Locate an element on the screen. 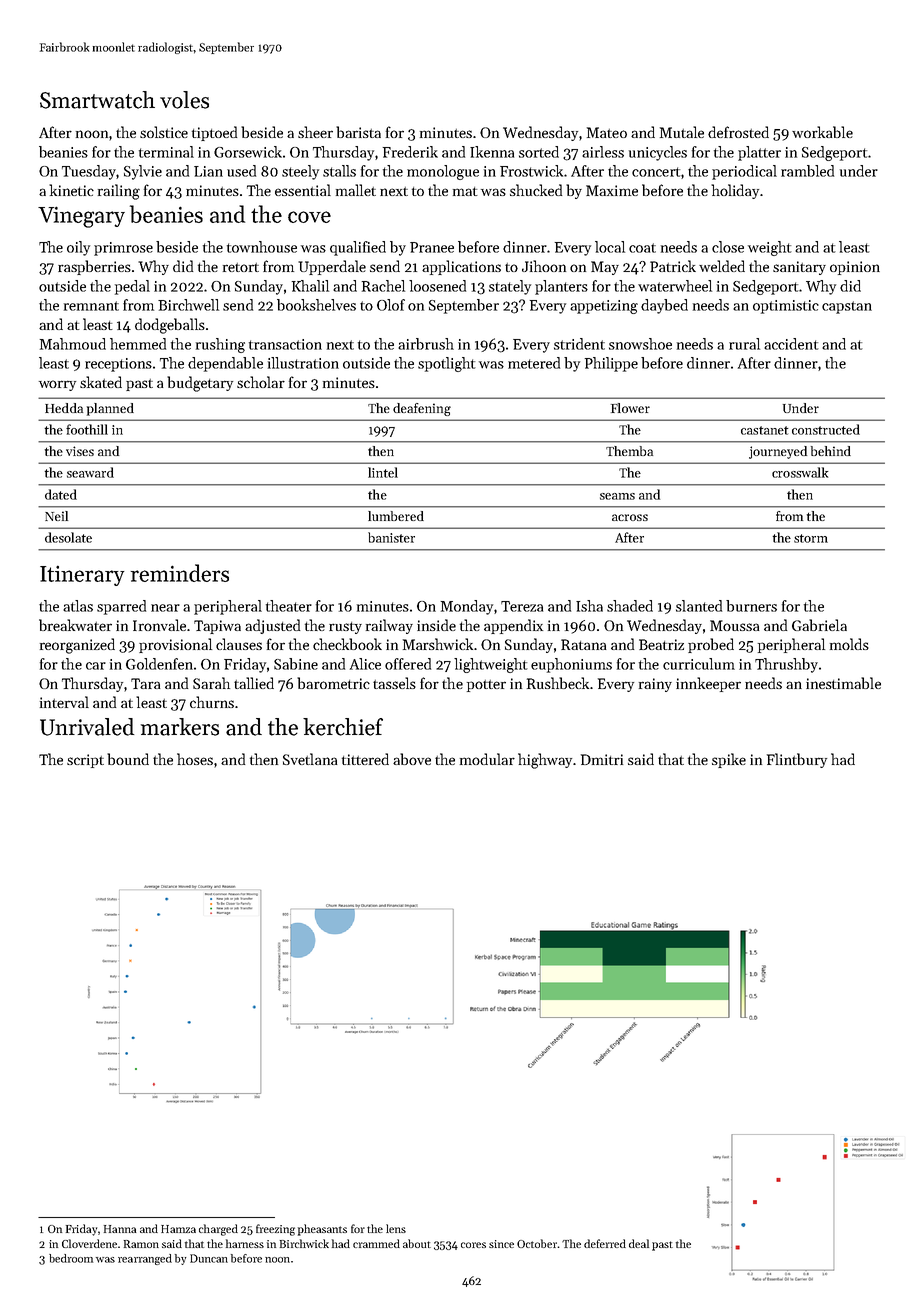 The width and height of the screenshot is (924, 1308). periodical is located at coordinates (744, 172).
